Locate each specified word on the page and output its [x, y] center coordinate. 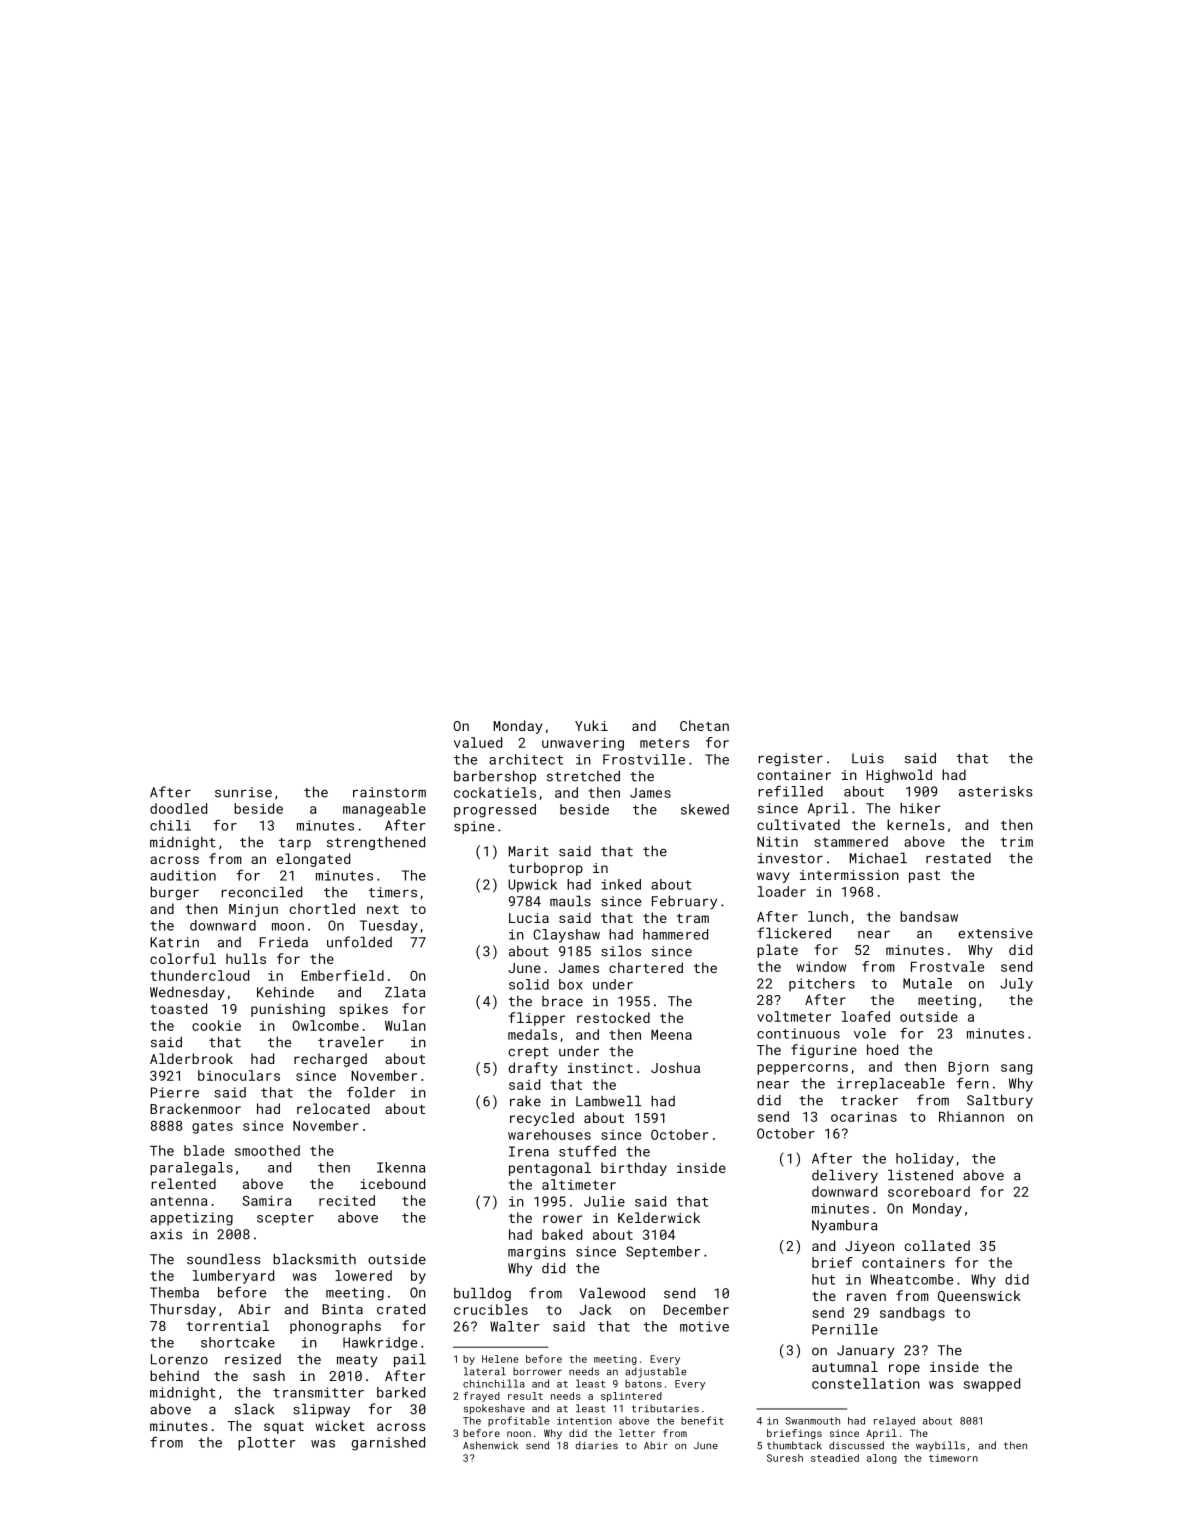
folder [371, 1092]
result [525, 1396]
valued [478, 742]
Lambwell [609, 1101]
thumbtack [794, 1445]
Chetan [704, 725]
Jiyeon [869, 1247]
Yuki [591, 725]
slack [254, 1409]
